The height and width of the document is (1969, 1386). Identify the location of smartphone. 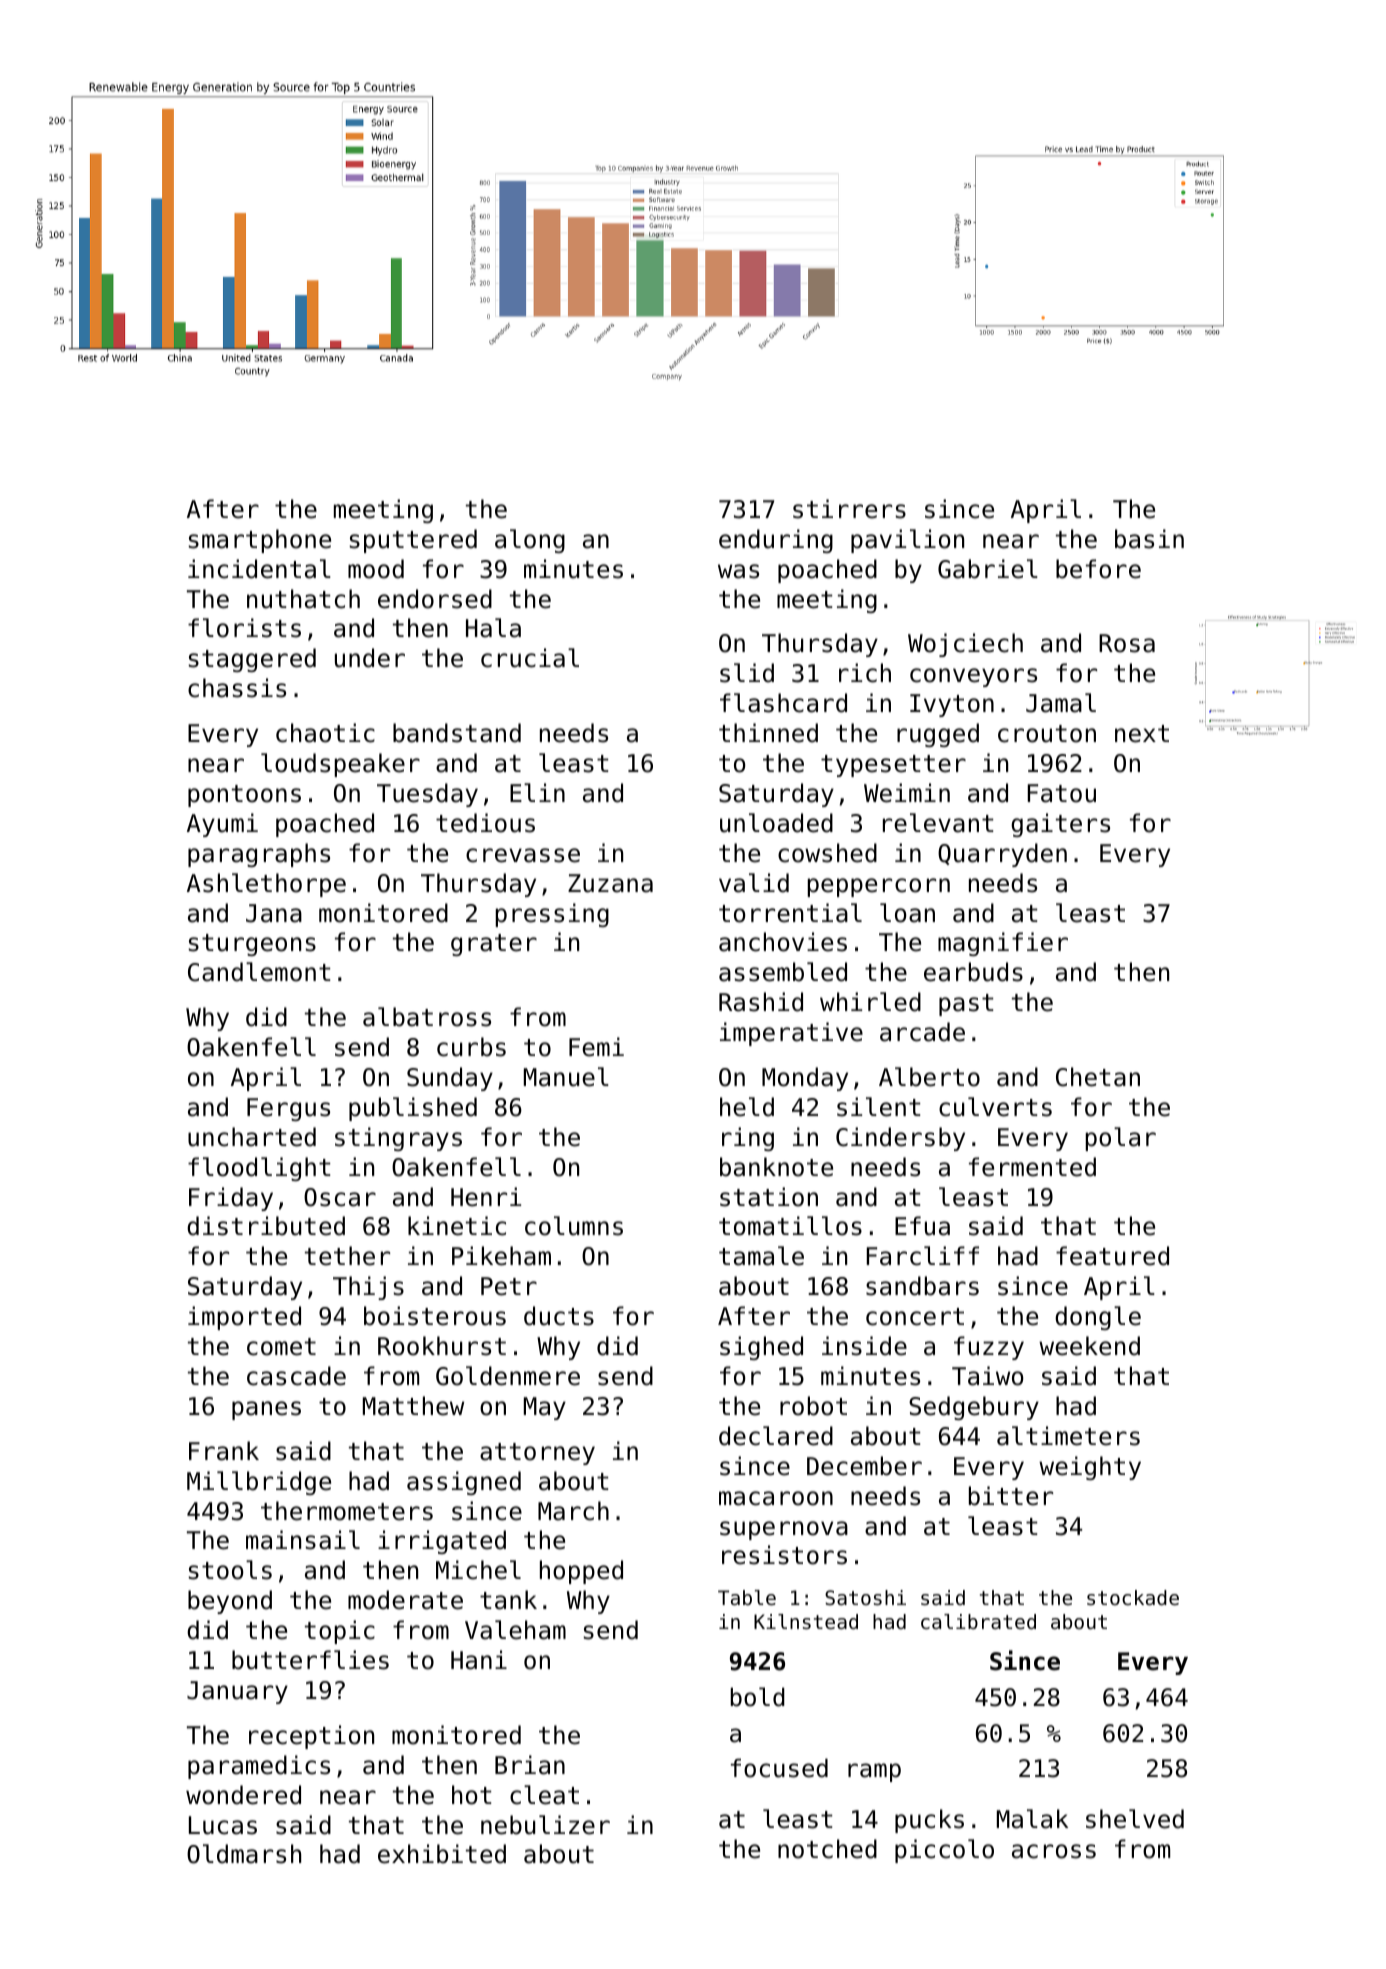
(260, 541).
